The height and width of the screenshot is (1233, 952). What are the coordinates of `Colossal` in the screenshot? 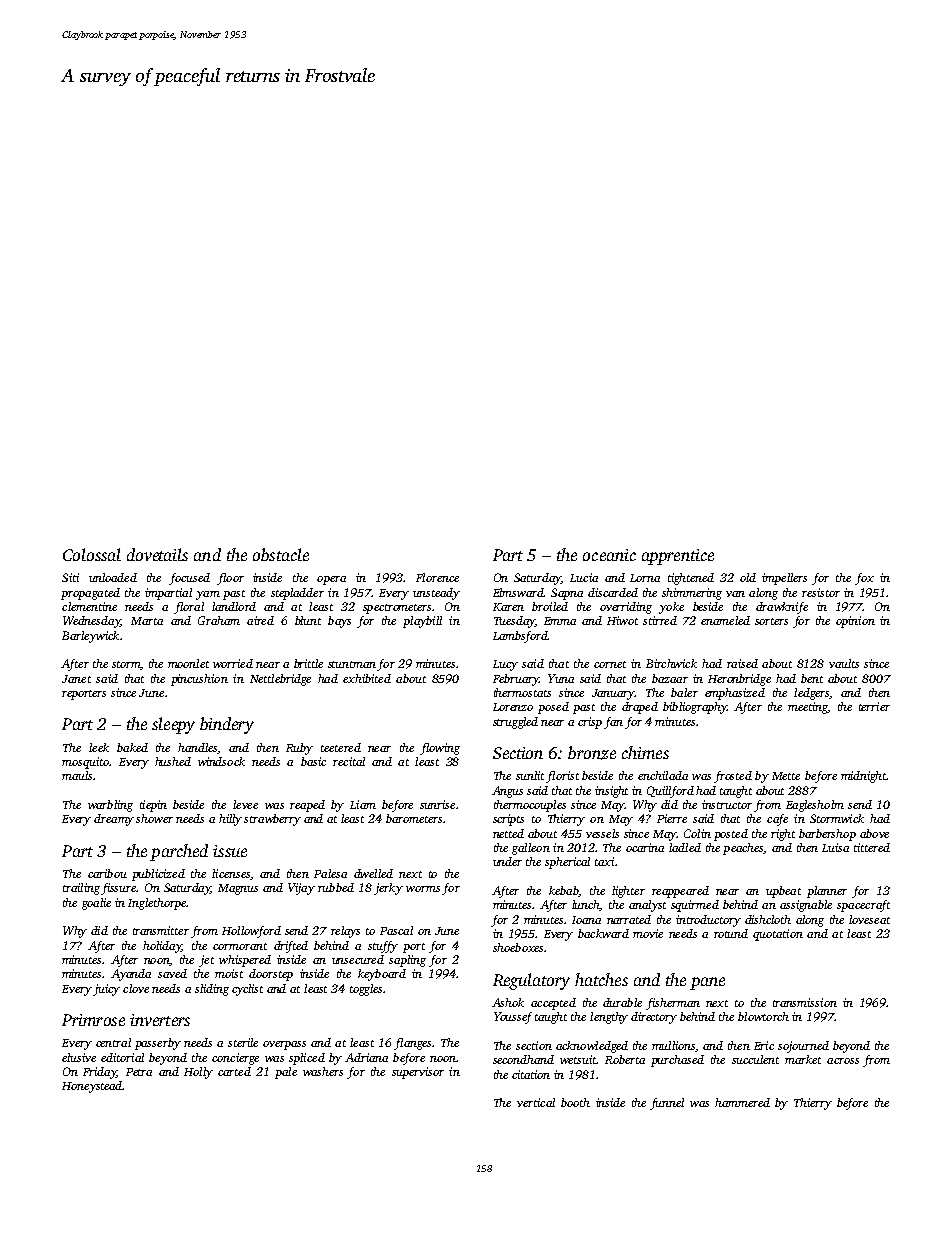 It's located at (92, 554).
